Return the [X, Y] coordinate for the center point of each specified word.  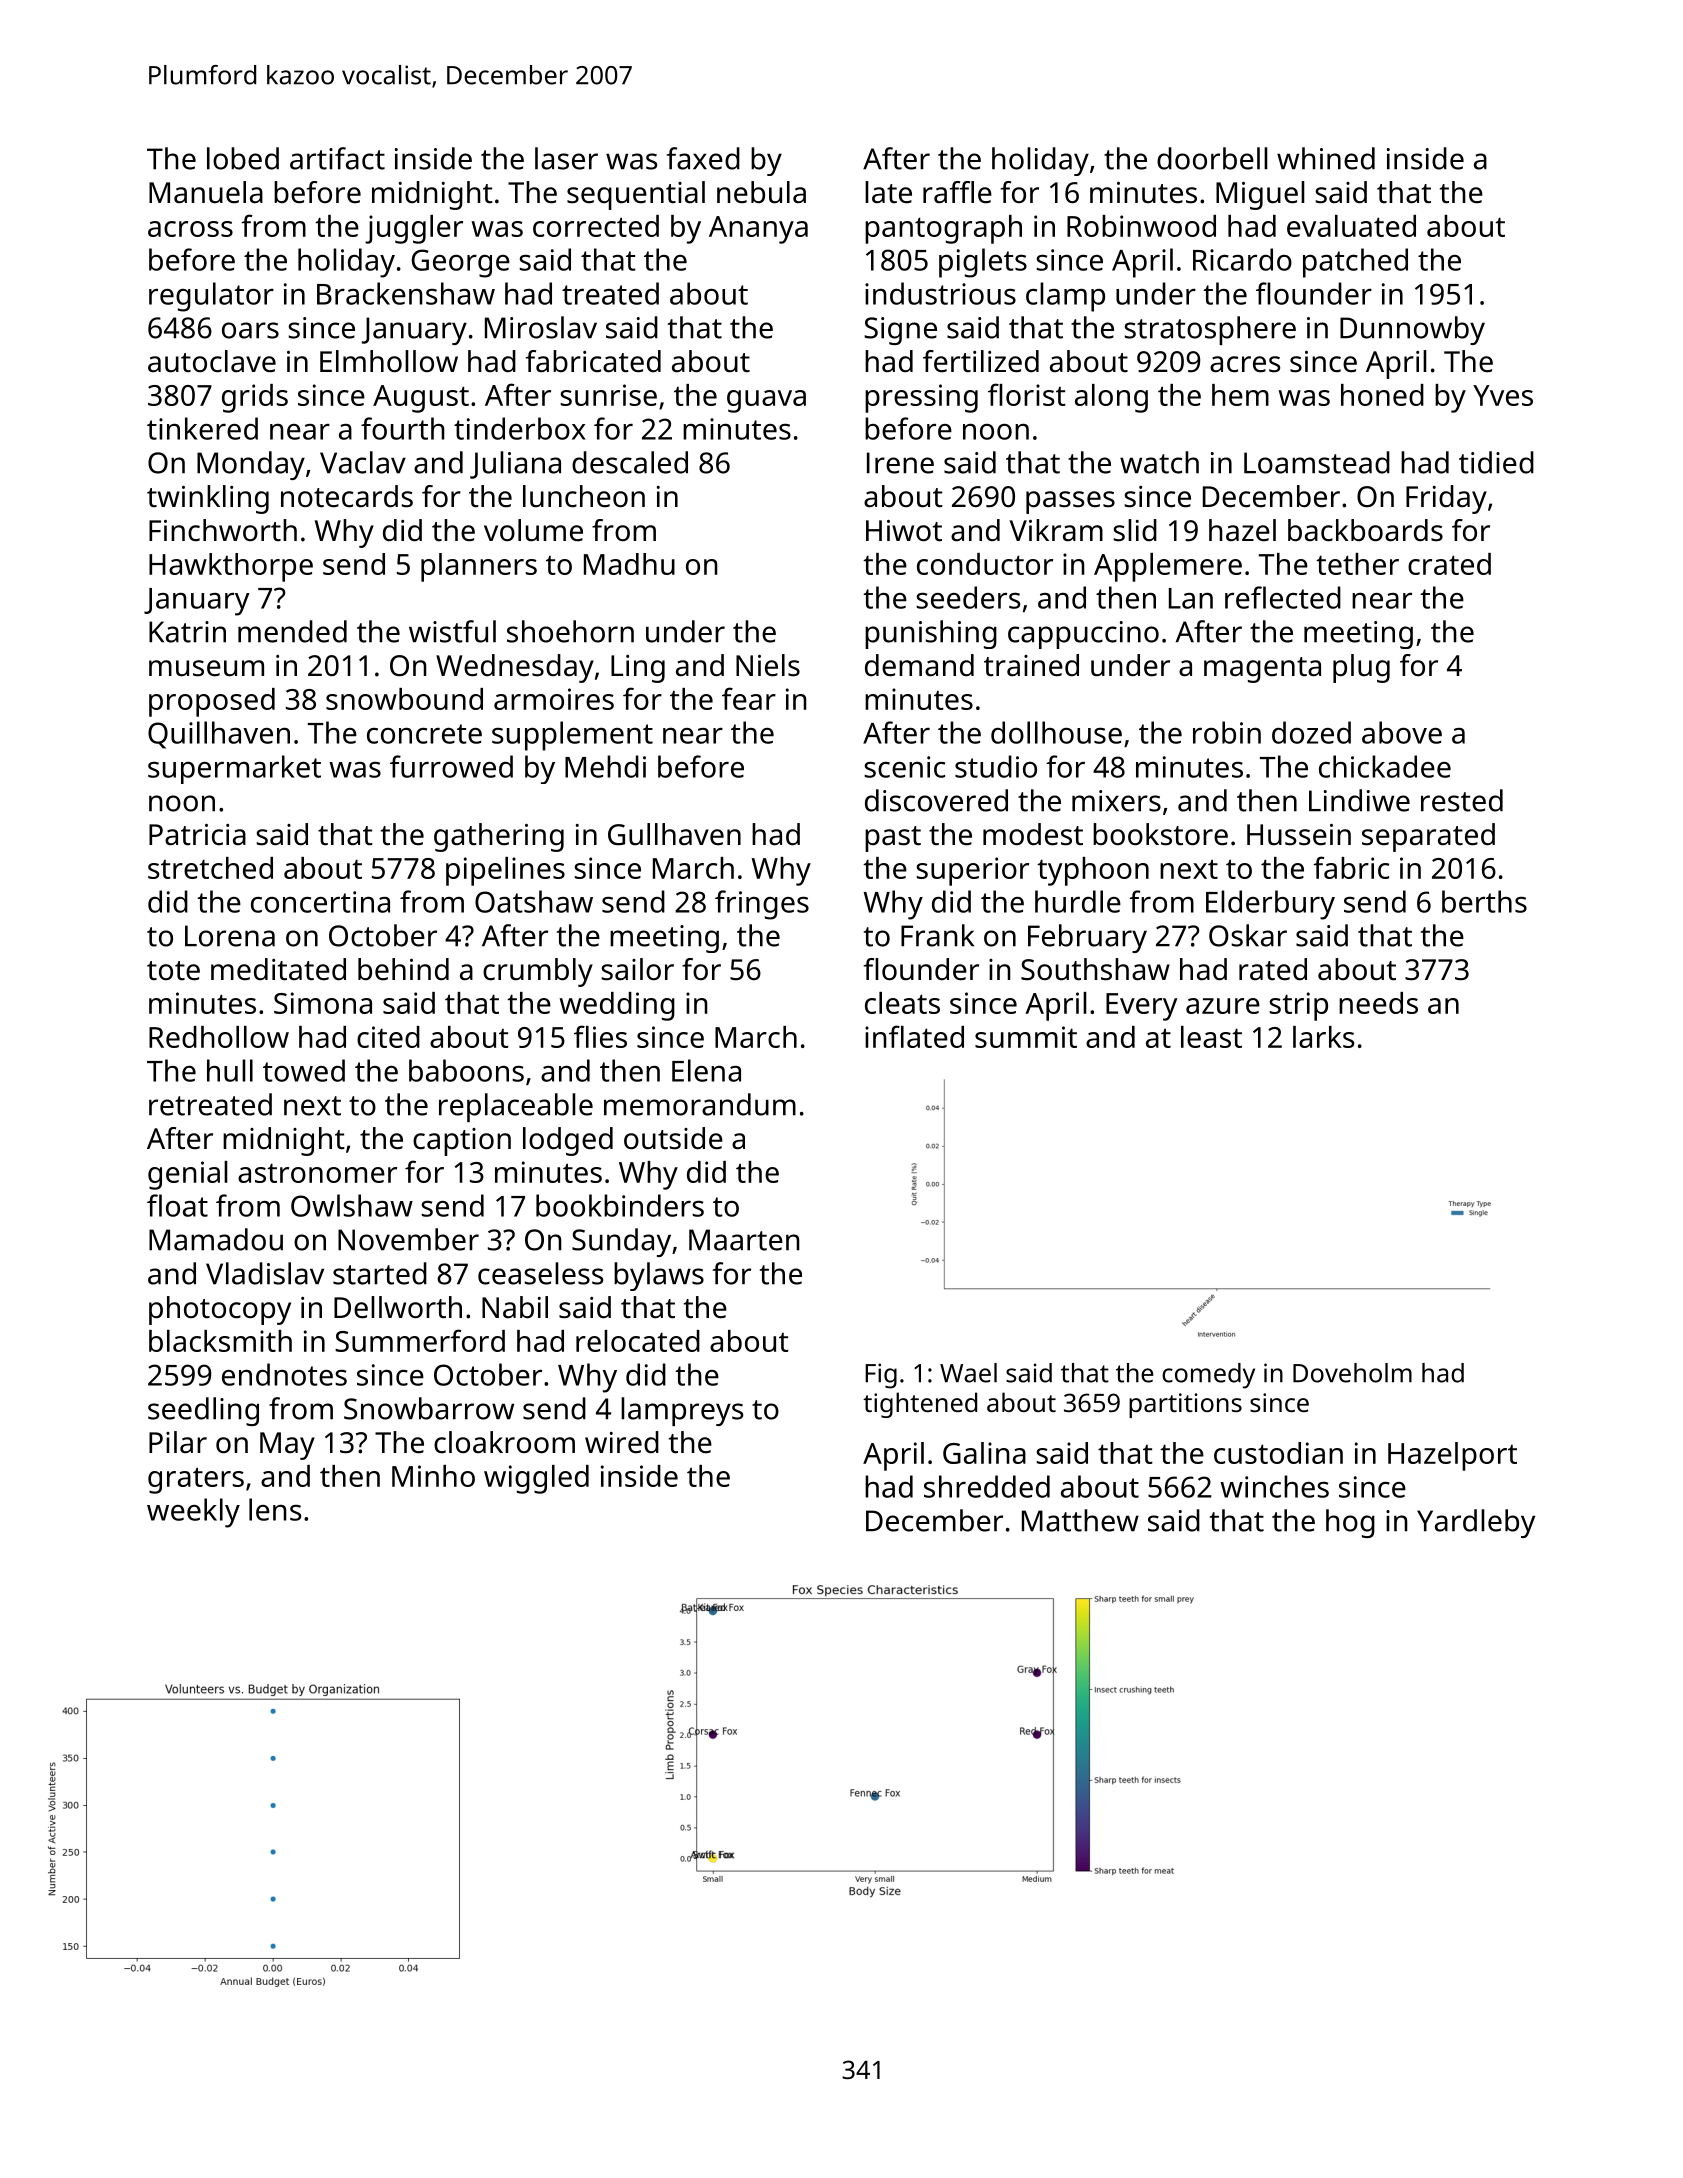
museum [206, 668]
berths [1484, 901]
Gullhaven [674, 834]
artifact [337, 158]
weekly [193, 1513]
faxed [703, 158]
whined [1326, 158]
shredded [987, 1486]
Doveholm [1352, 1373]
